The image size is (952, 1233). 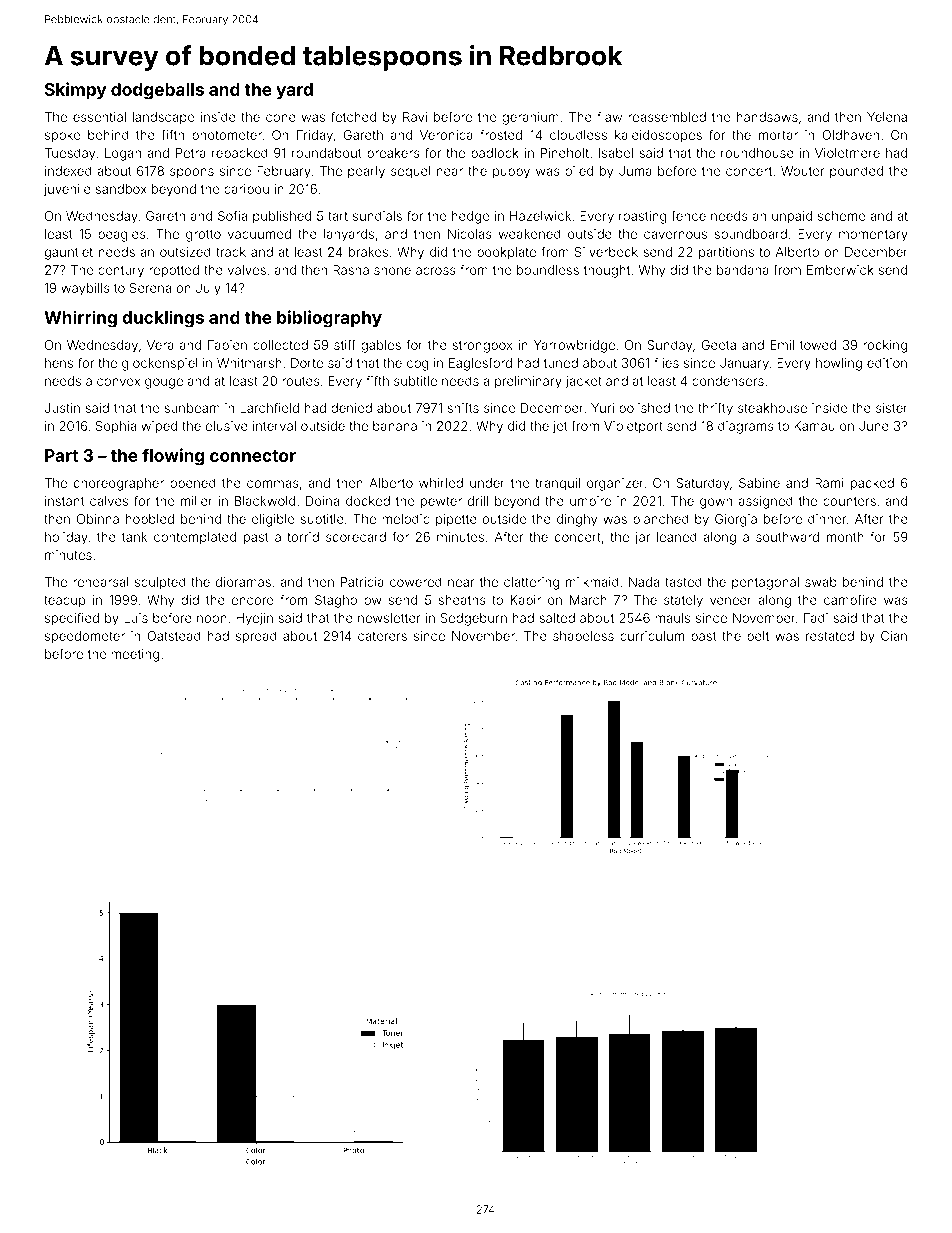 What do you see at coordinates (227, 345) in the page?
I see `Fabien` at bounding box center [227, 345].
